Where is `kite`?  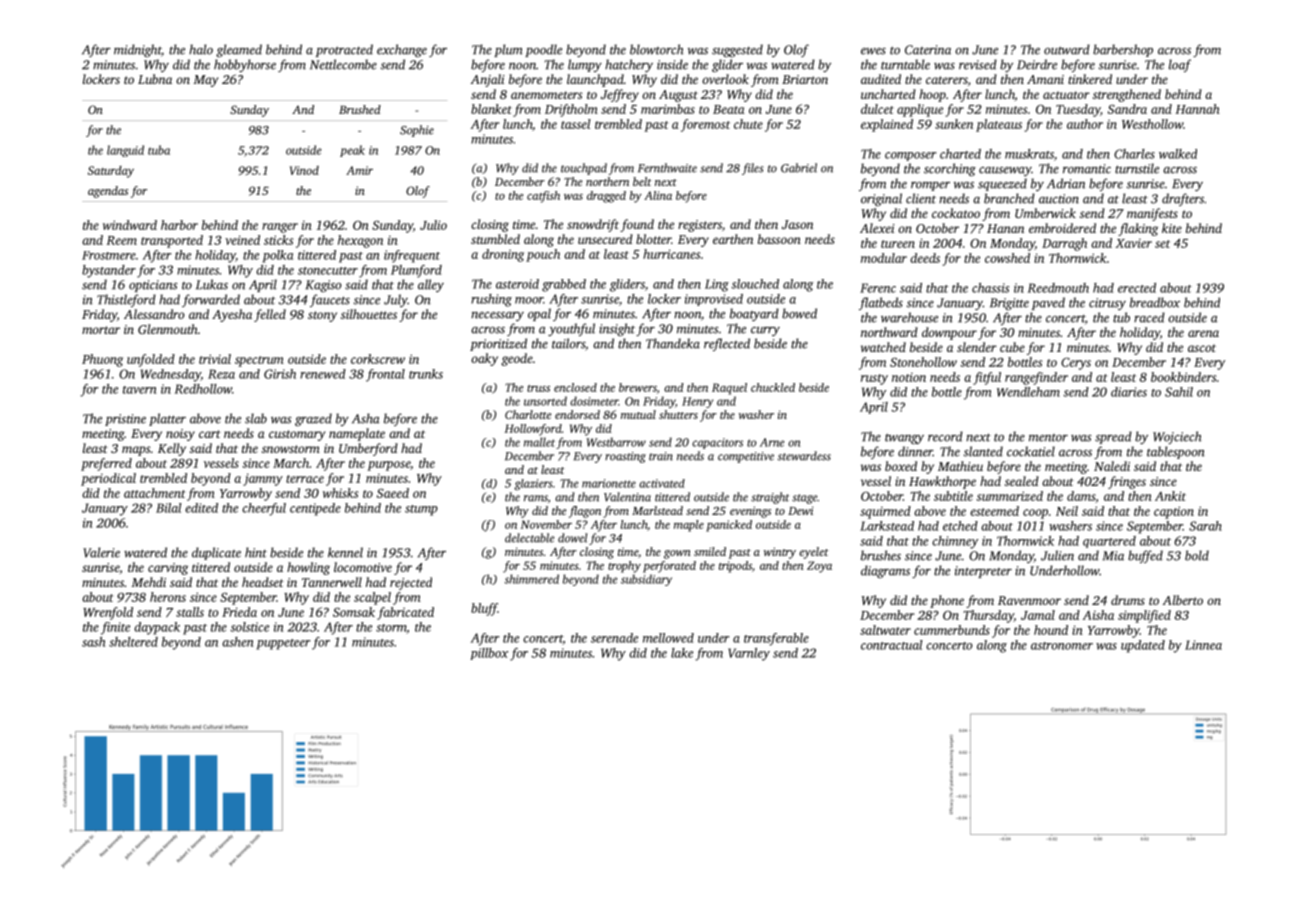 kite is located at coordinates (1172, 228).
